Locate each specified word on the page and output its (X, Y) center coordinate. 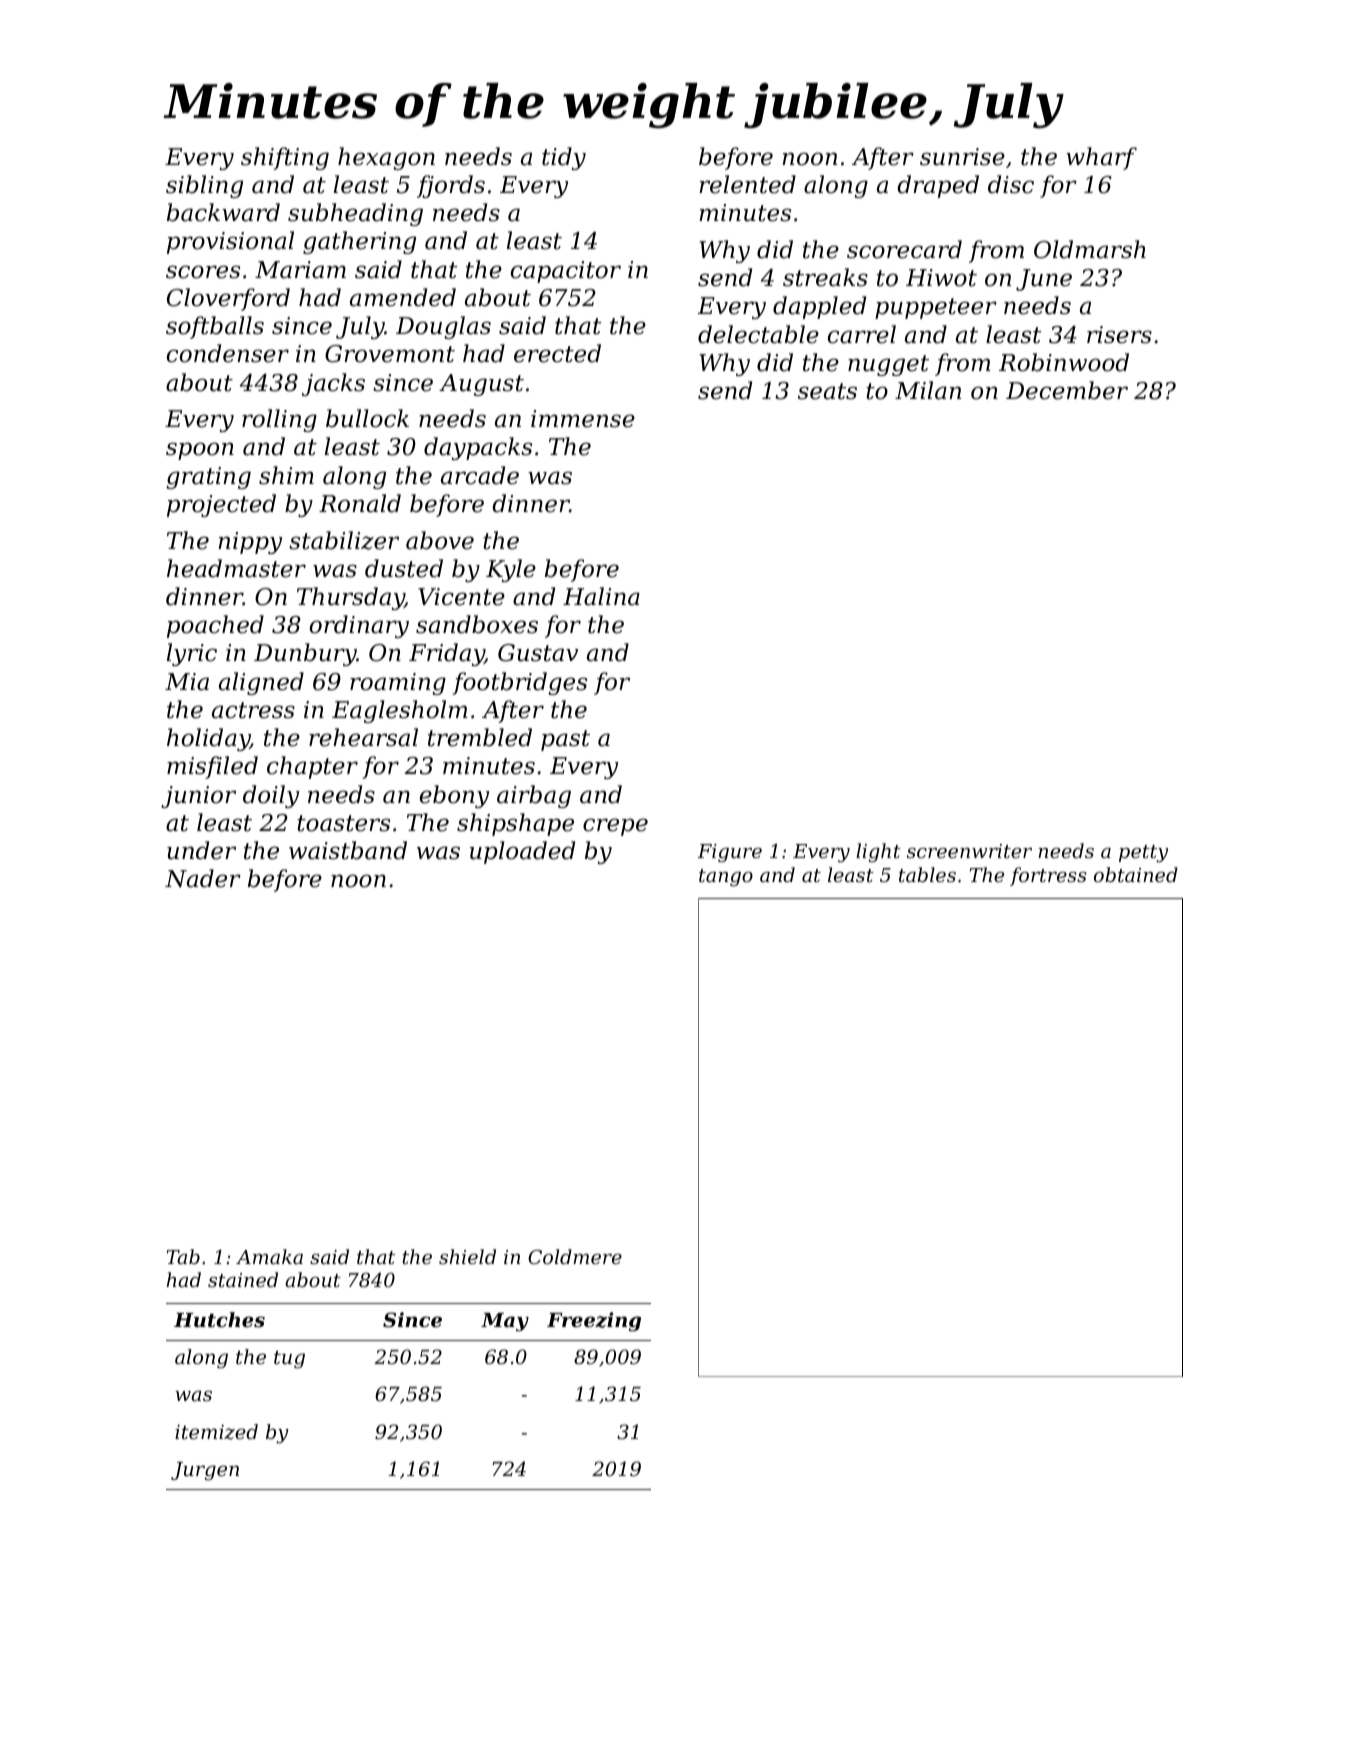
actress (253, 710)
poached (215, 626)
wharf (1101, 158)
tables (927, 874)
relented (747, 184)
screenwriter (969, 851)
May (505, 1322)
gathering (359, 242)
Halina (601, 596)
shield (467, 1256)
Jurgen (205, 1471)
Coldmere (575, 1256)
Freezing (594, 1322)
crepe (615, 827)
